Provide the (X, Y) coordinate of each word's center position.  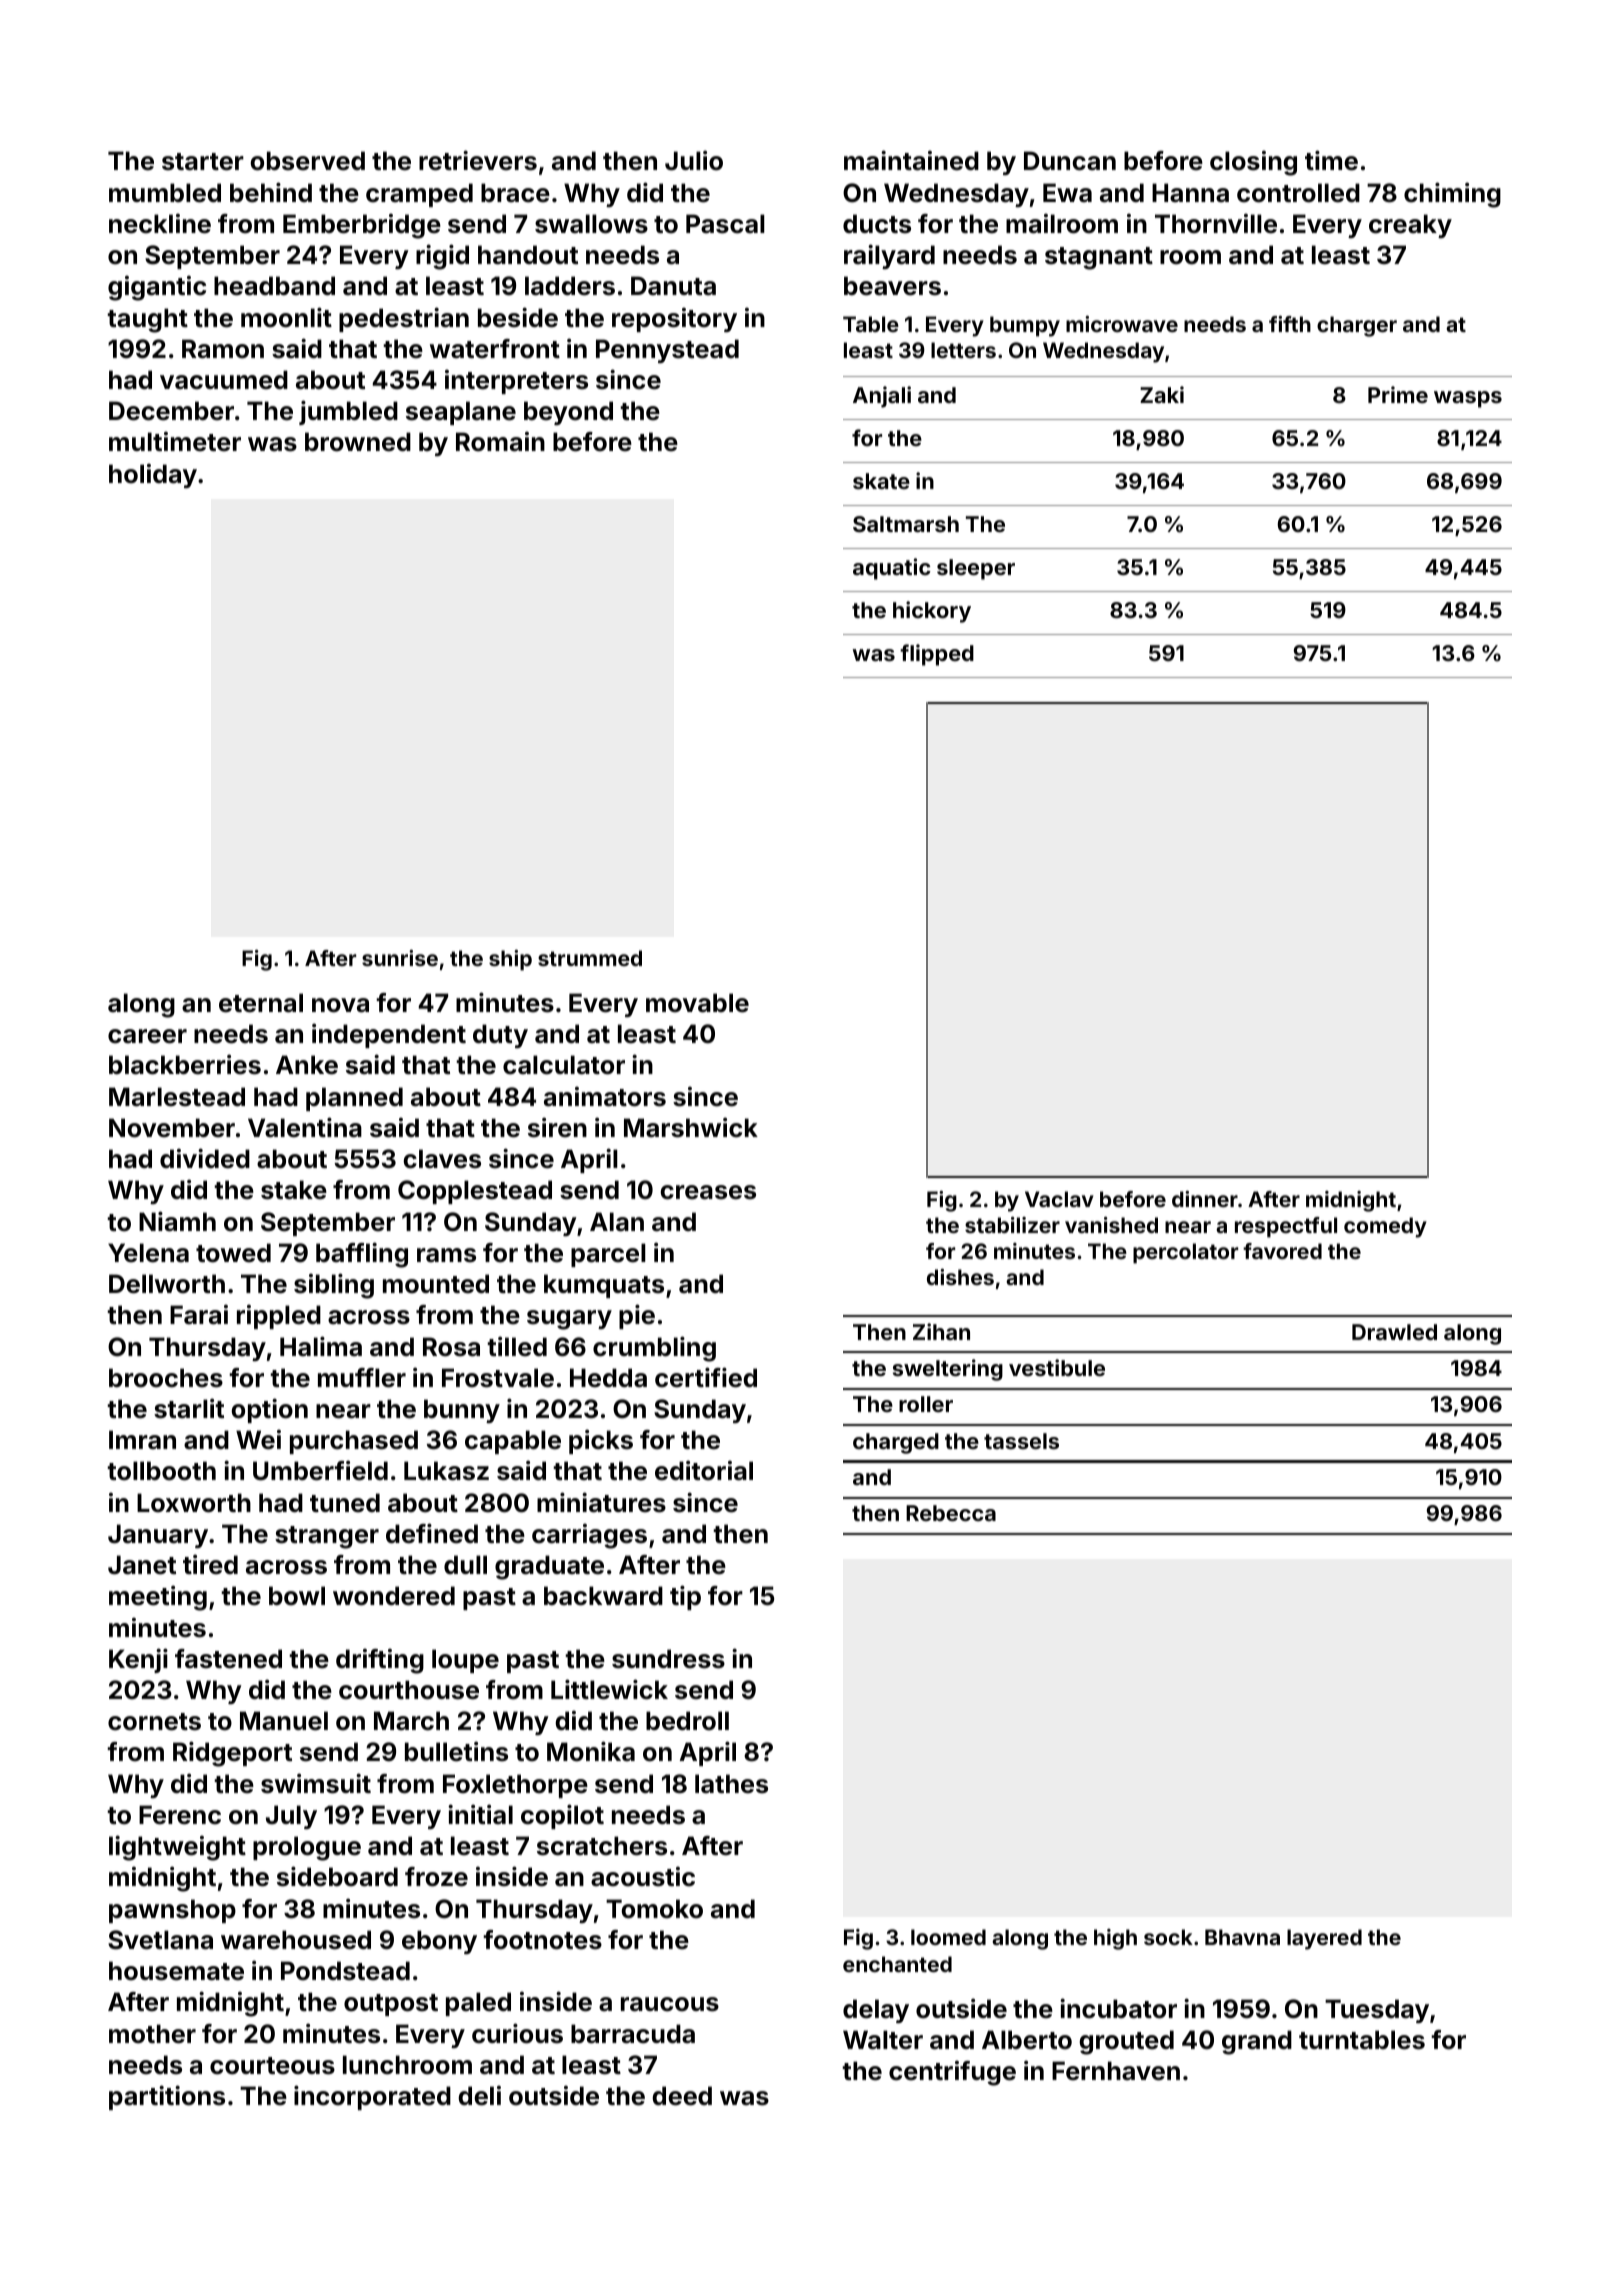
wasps (1468, 399)
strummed (590, 958)
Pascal (725, 224)
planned (354, 1099)
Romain (500, 441)
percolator (1185, 1253)
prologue (307, 1848)
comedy (1385, 1227)
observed (307, 161)
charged (896, 1443)
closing (1253, 163)
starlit (189, 1408)
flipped (937, 655)
